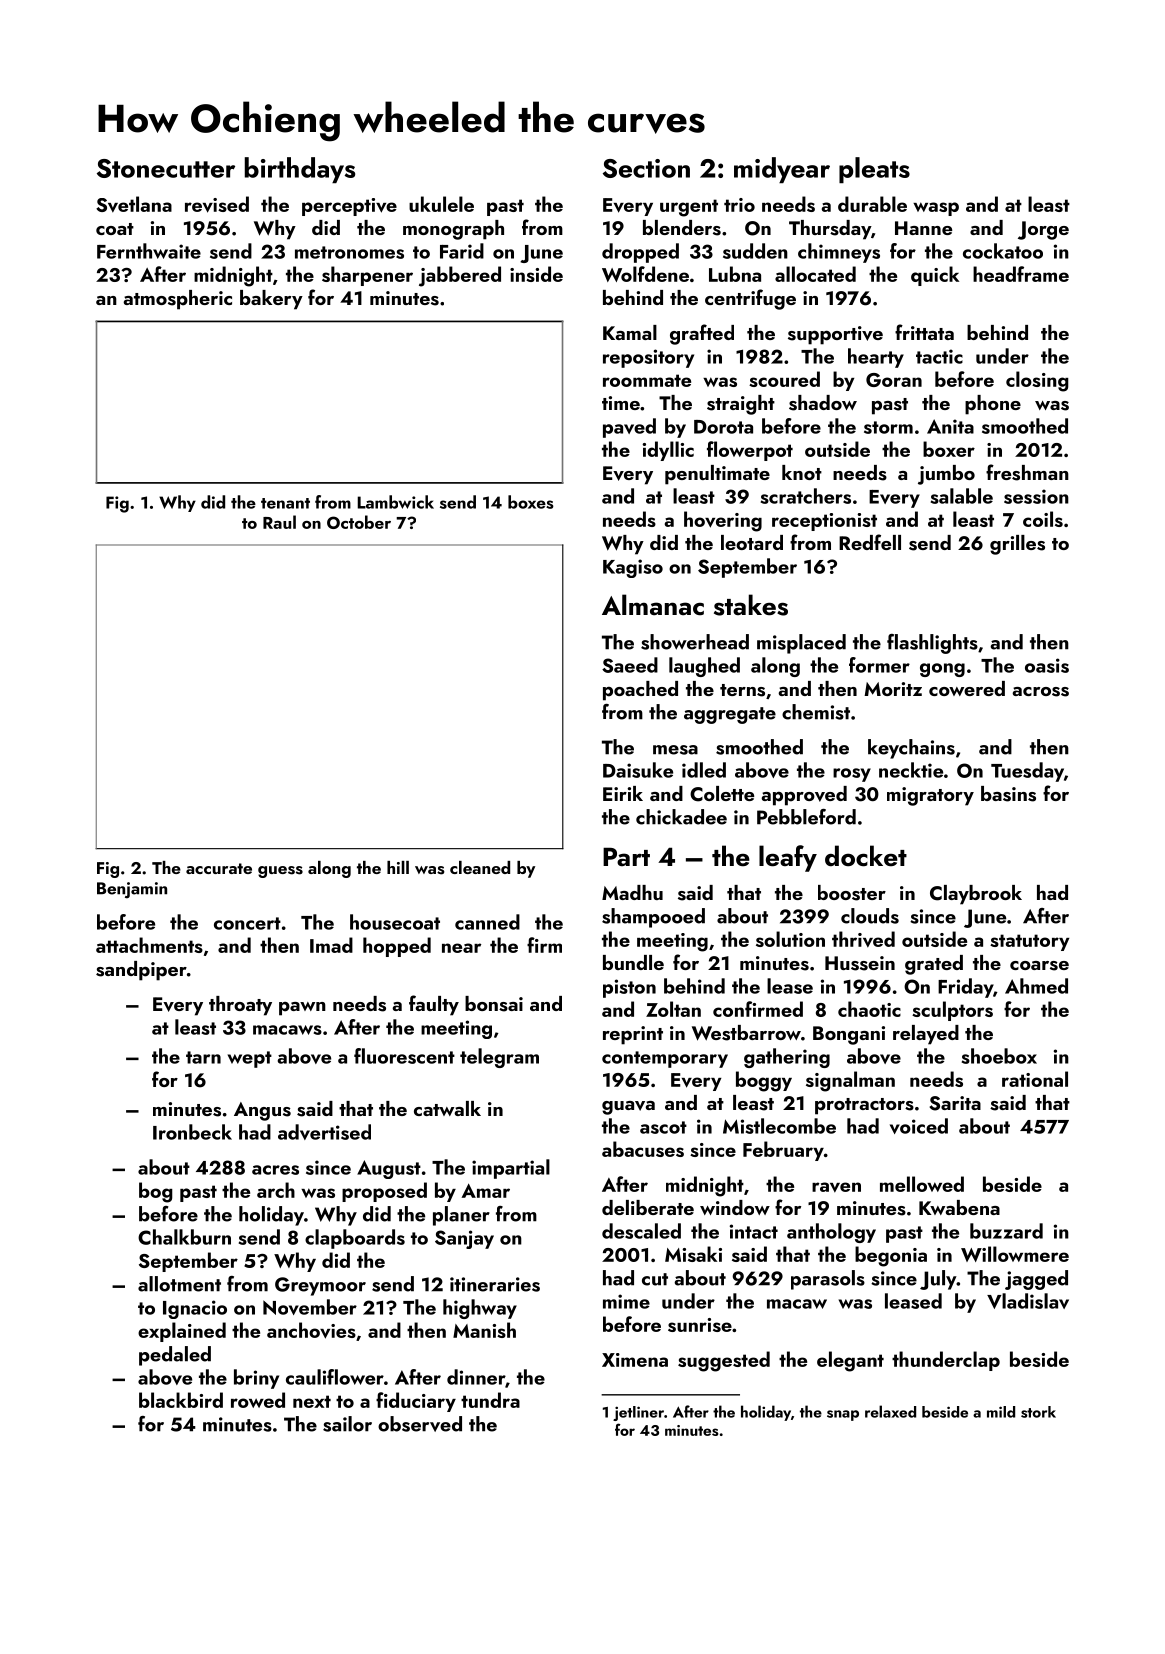  Describe the element at coordinates (447, 1108) in the screenshot. I see `catwalk` at that location.
